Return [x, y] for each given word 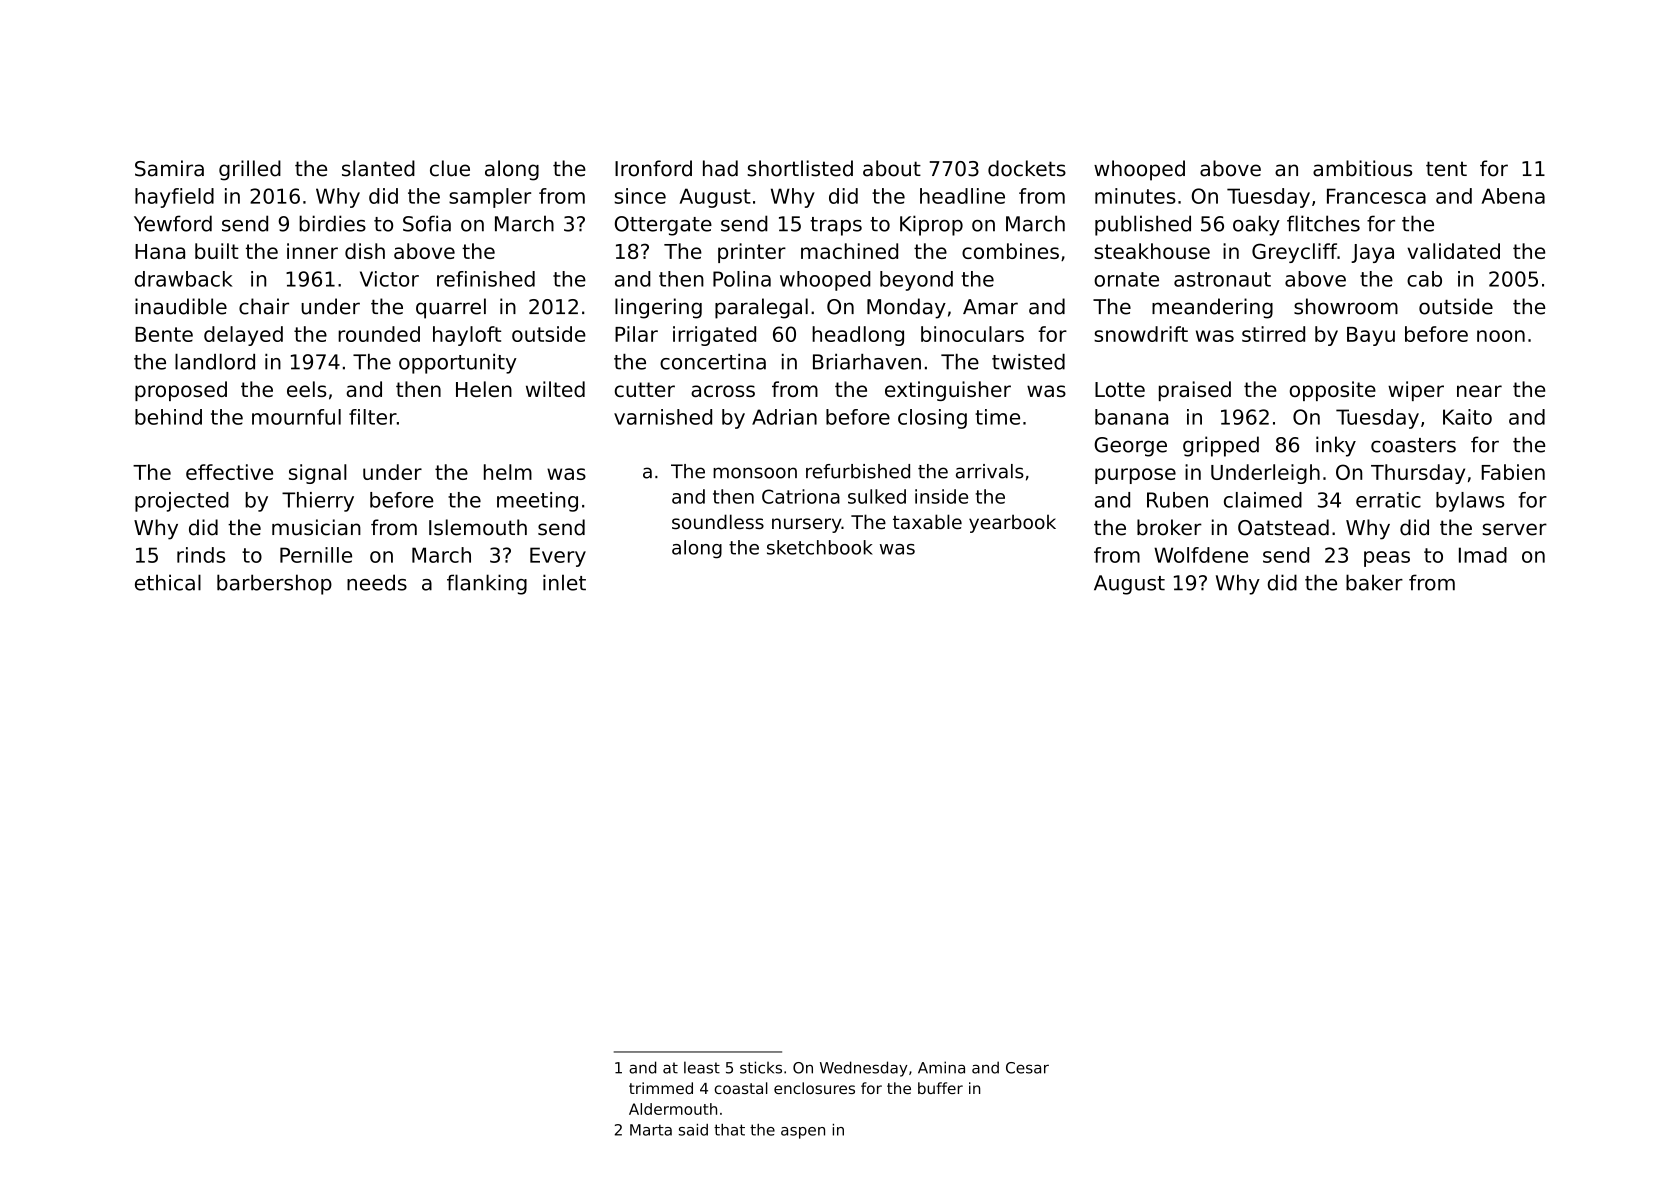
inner [312, 251]
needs [377, 582]
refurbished [858, 471]
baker [1374, 582]
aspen [803, 1133]
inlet [564, 582]
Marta [651, 1130]
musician [316, 527]
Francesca [1376, 196]
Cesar [1027, 1068]
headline [962, 196]
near [1479, 391]
